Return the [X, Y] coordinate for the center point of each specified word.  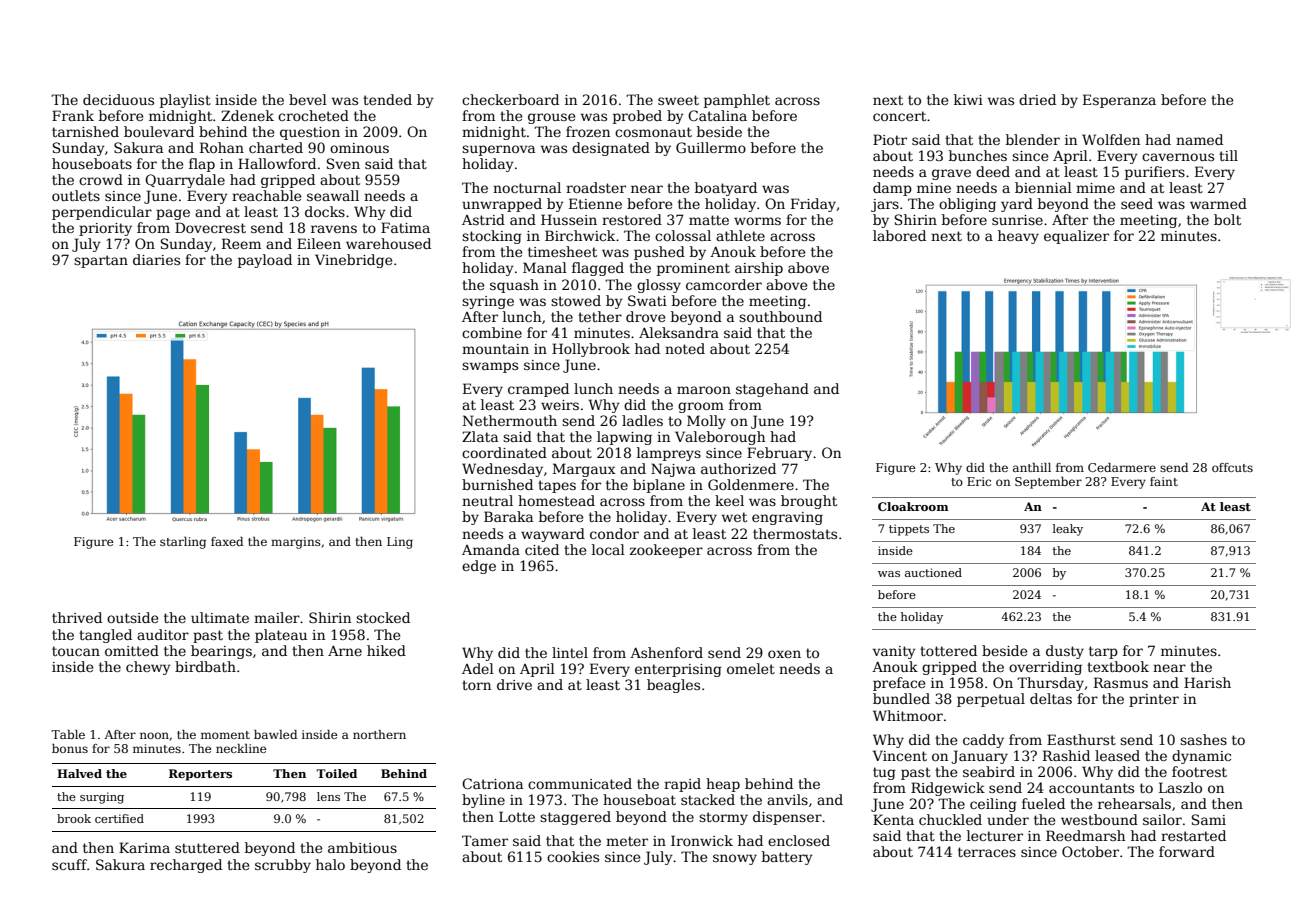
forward [1187, 851]
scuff [69, 864]
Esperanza [1119, 101]
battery [787, 858]
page [173, 214]
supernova [498, 150]
